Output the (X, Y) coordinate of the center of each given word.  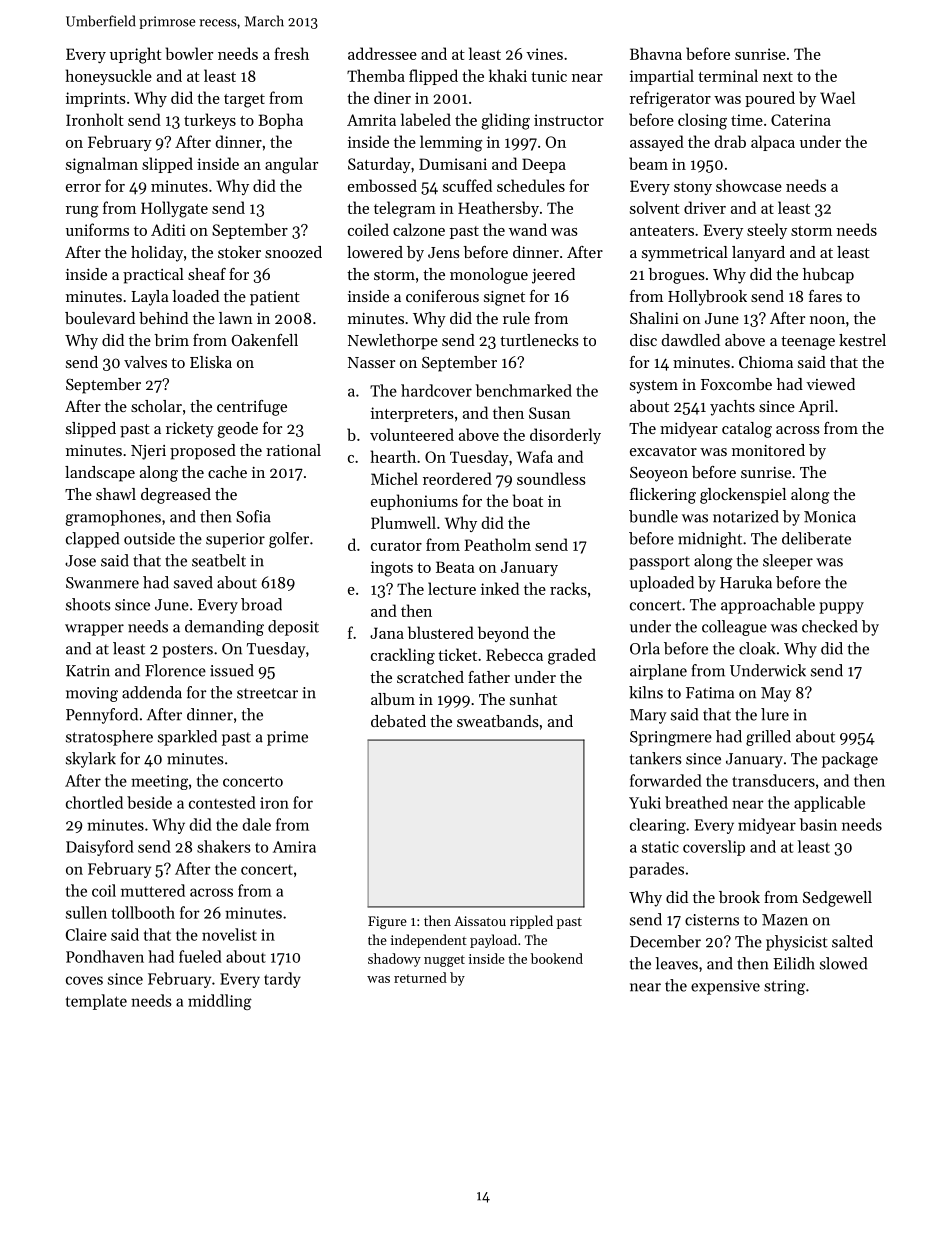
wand (528, 229)
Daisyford (100, 848)
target (244, 101)
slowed (843, 963)
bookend (557, 958)
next (778, 77)
